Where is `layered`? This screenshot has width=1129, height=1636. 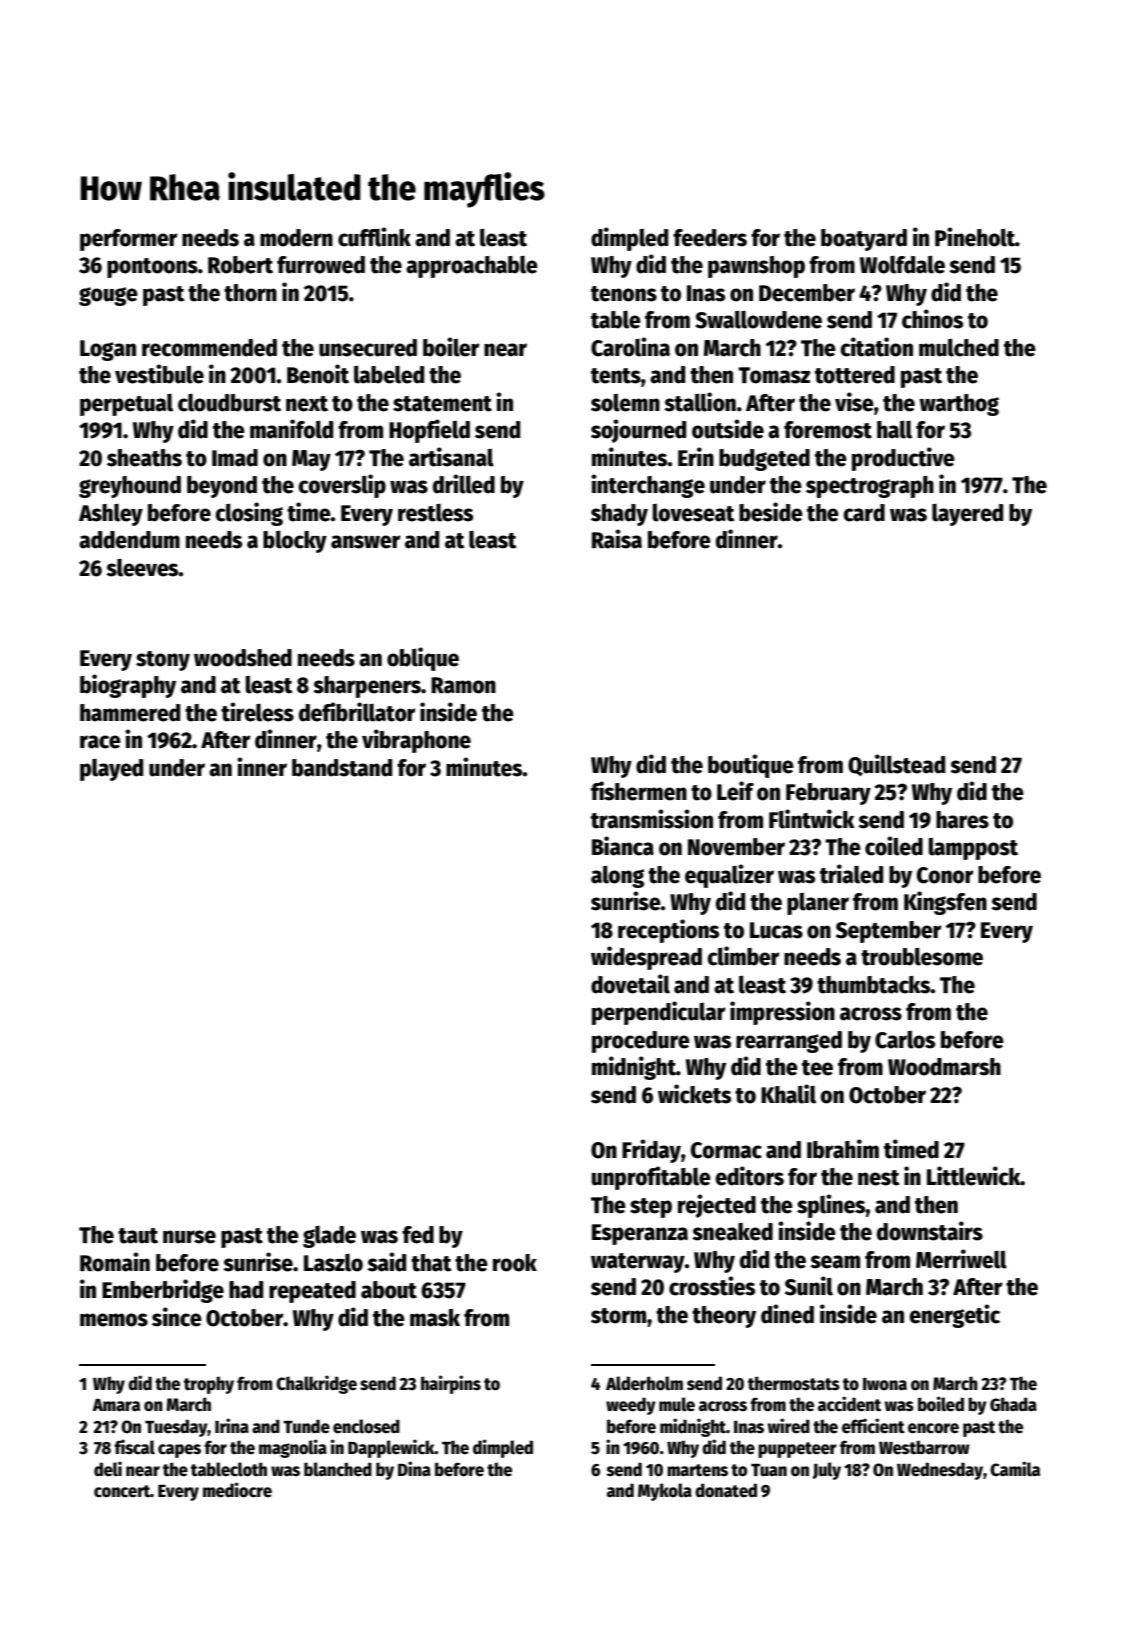 layered is located at coordinates (967, 515).
